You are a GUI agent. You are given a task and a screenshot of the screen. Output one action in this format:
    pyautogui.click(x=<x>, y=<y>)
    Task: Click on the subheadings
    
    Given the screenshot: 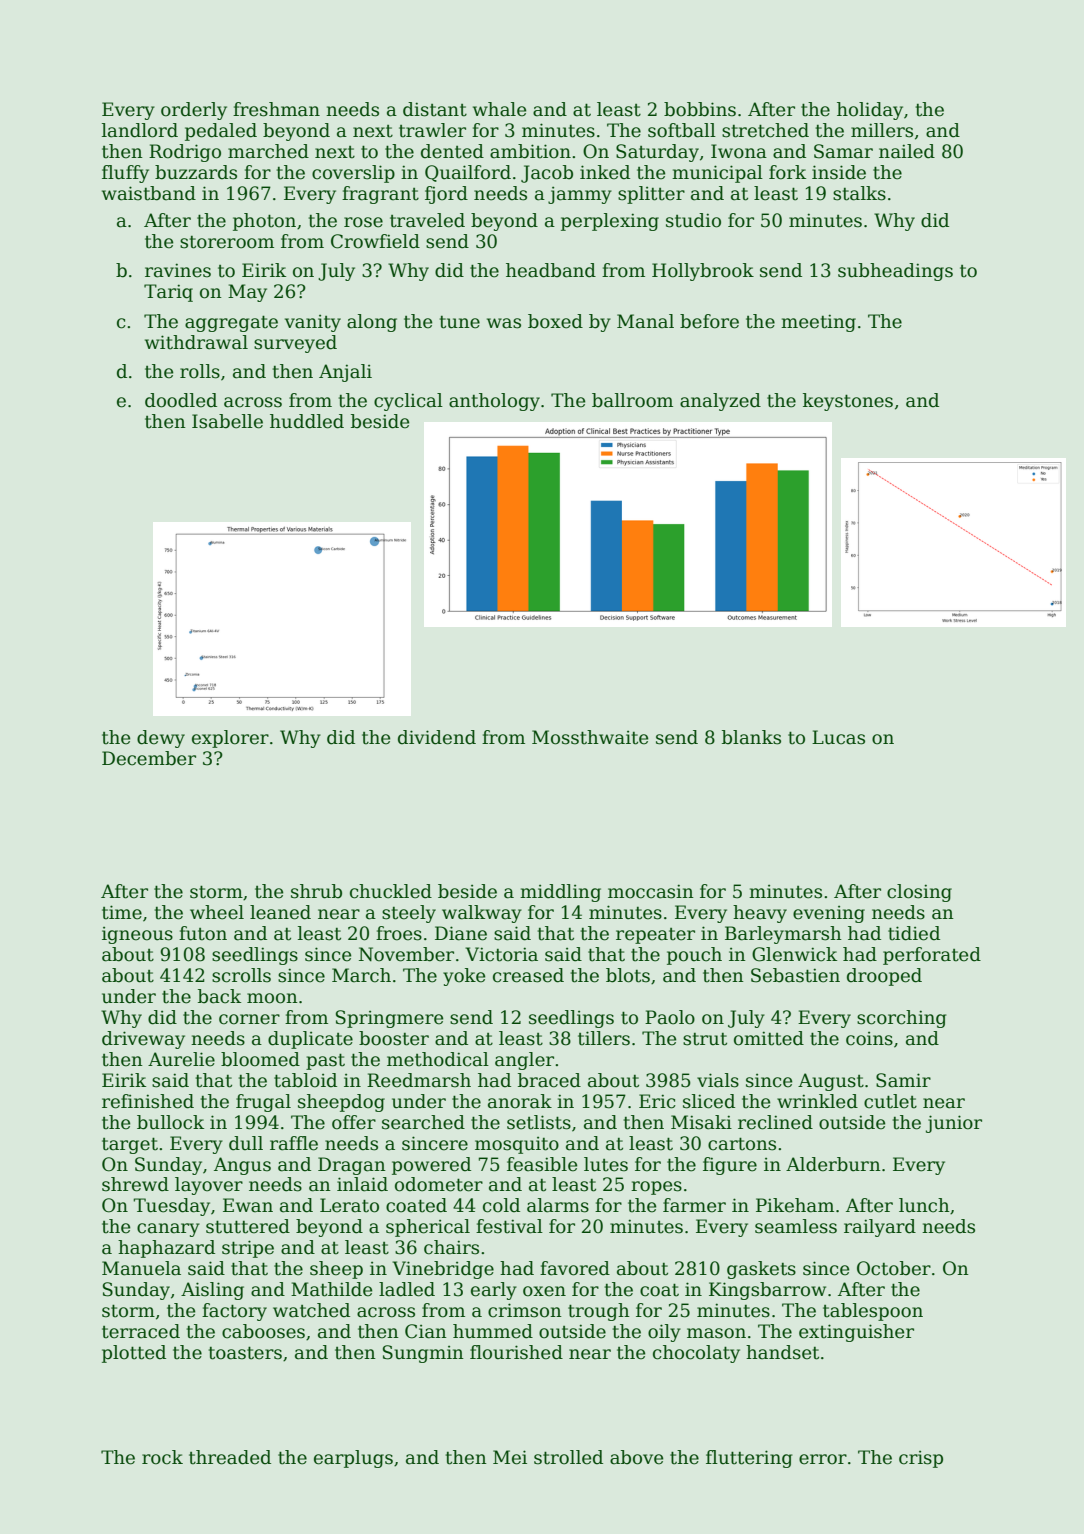 What is the action you would take?
    pyautogui.click(x=895, y=272)
